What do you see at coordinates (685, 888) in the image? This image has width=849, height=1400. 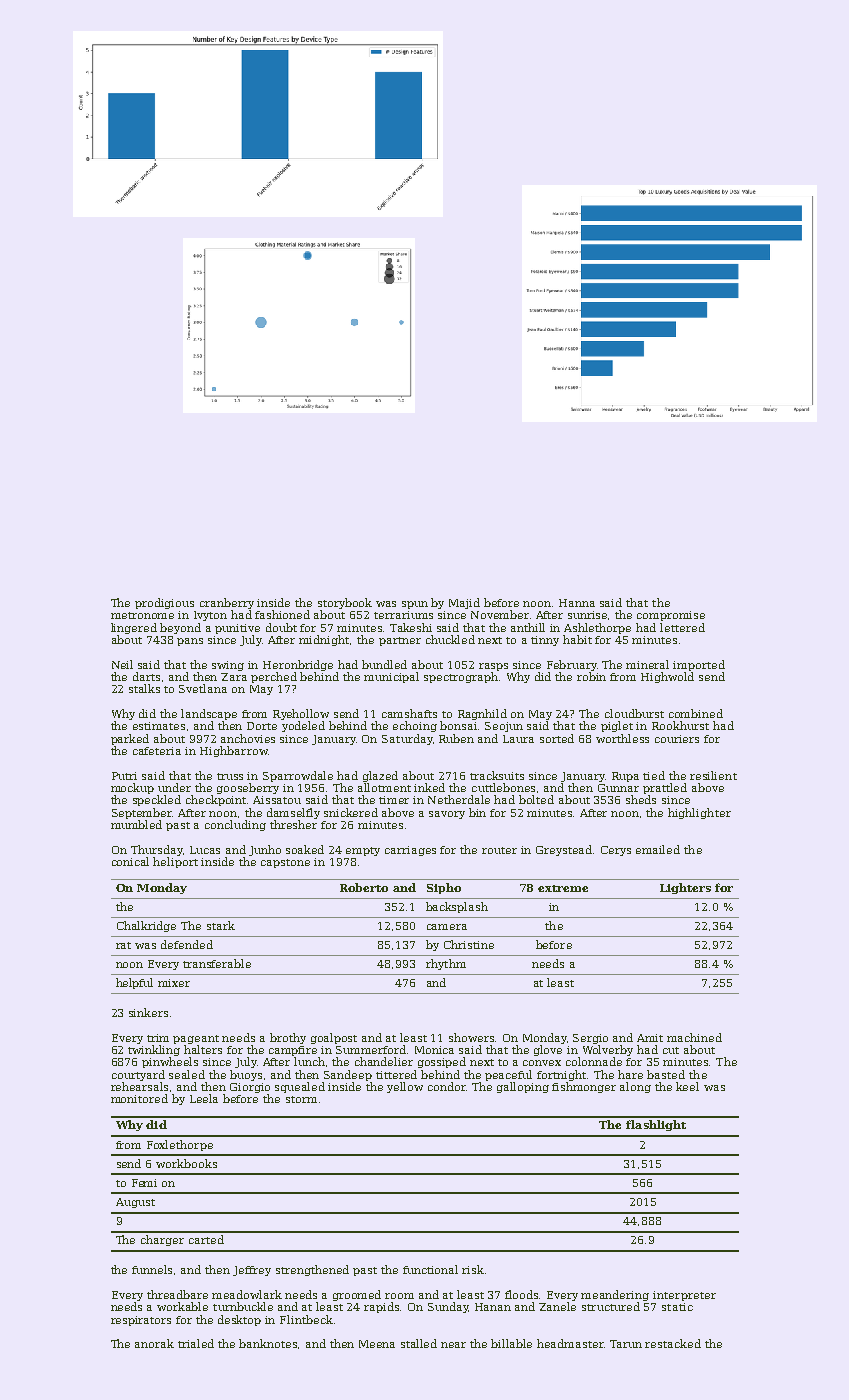 I see `Lighters` at bounding box center [685, 888].
